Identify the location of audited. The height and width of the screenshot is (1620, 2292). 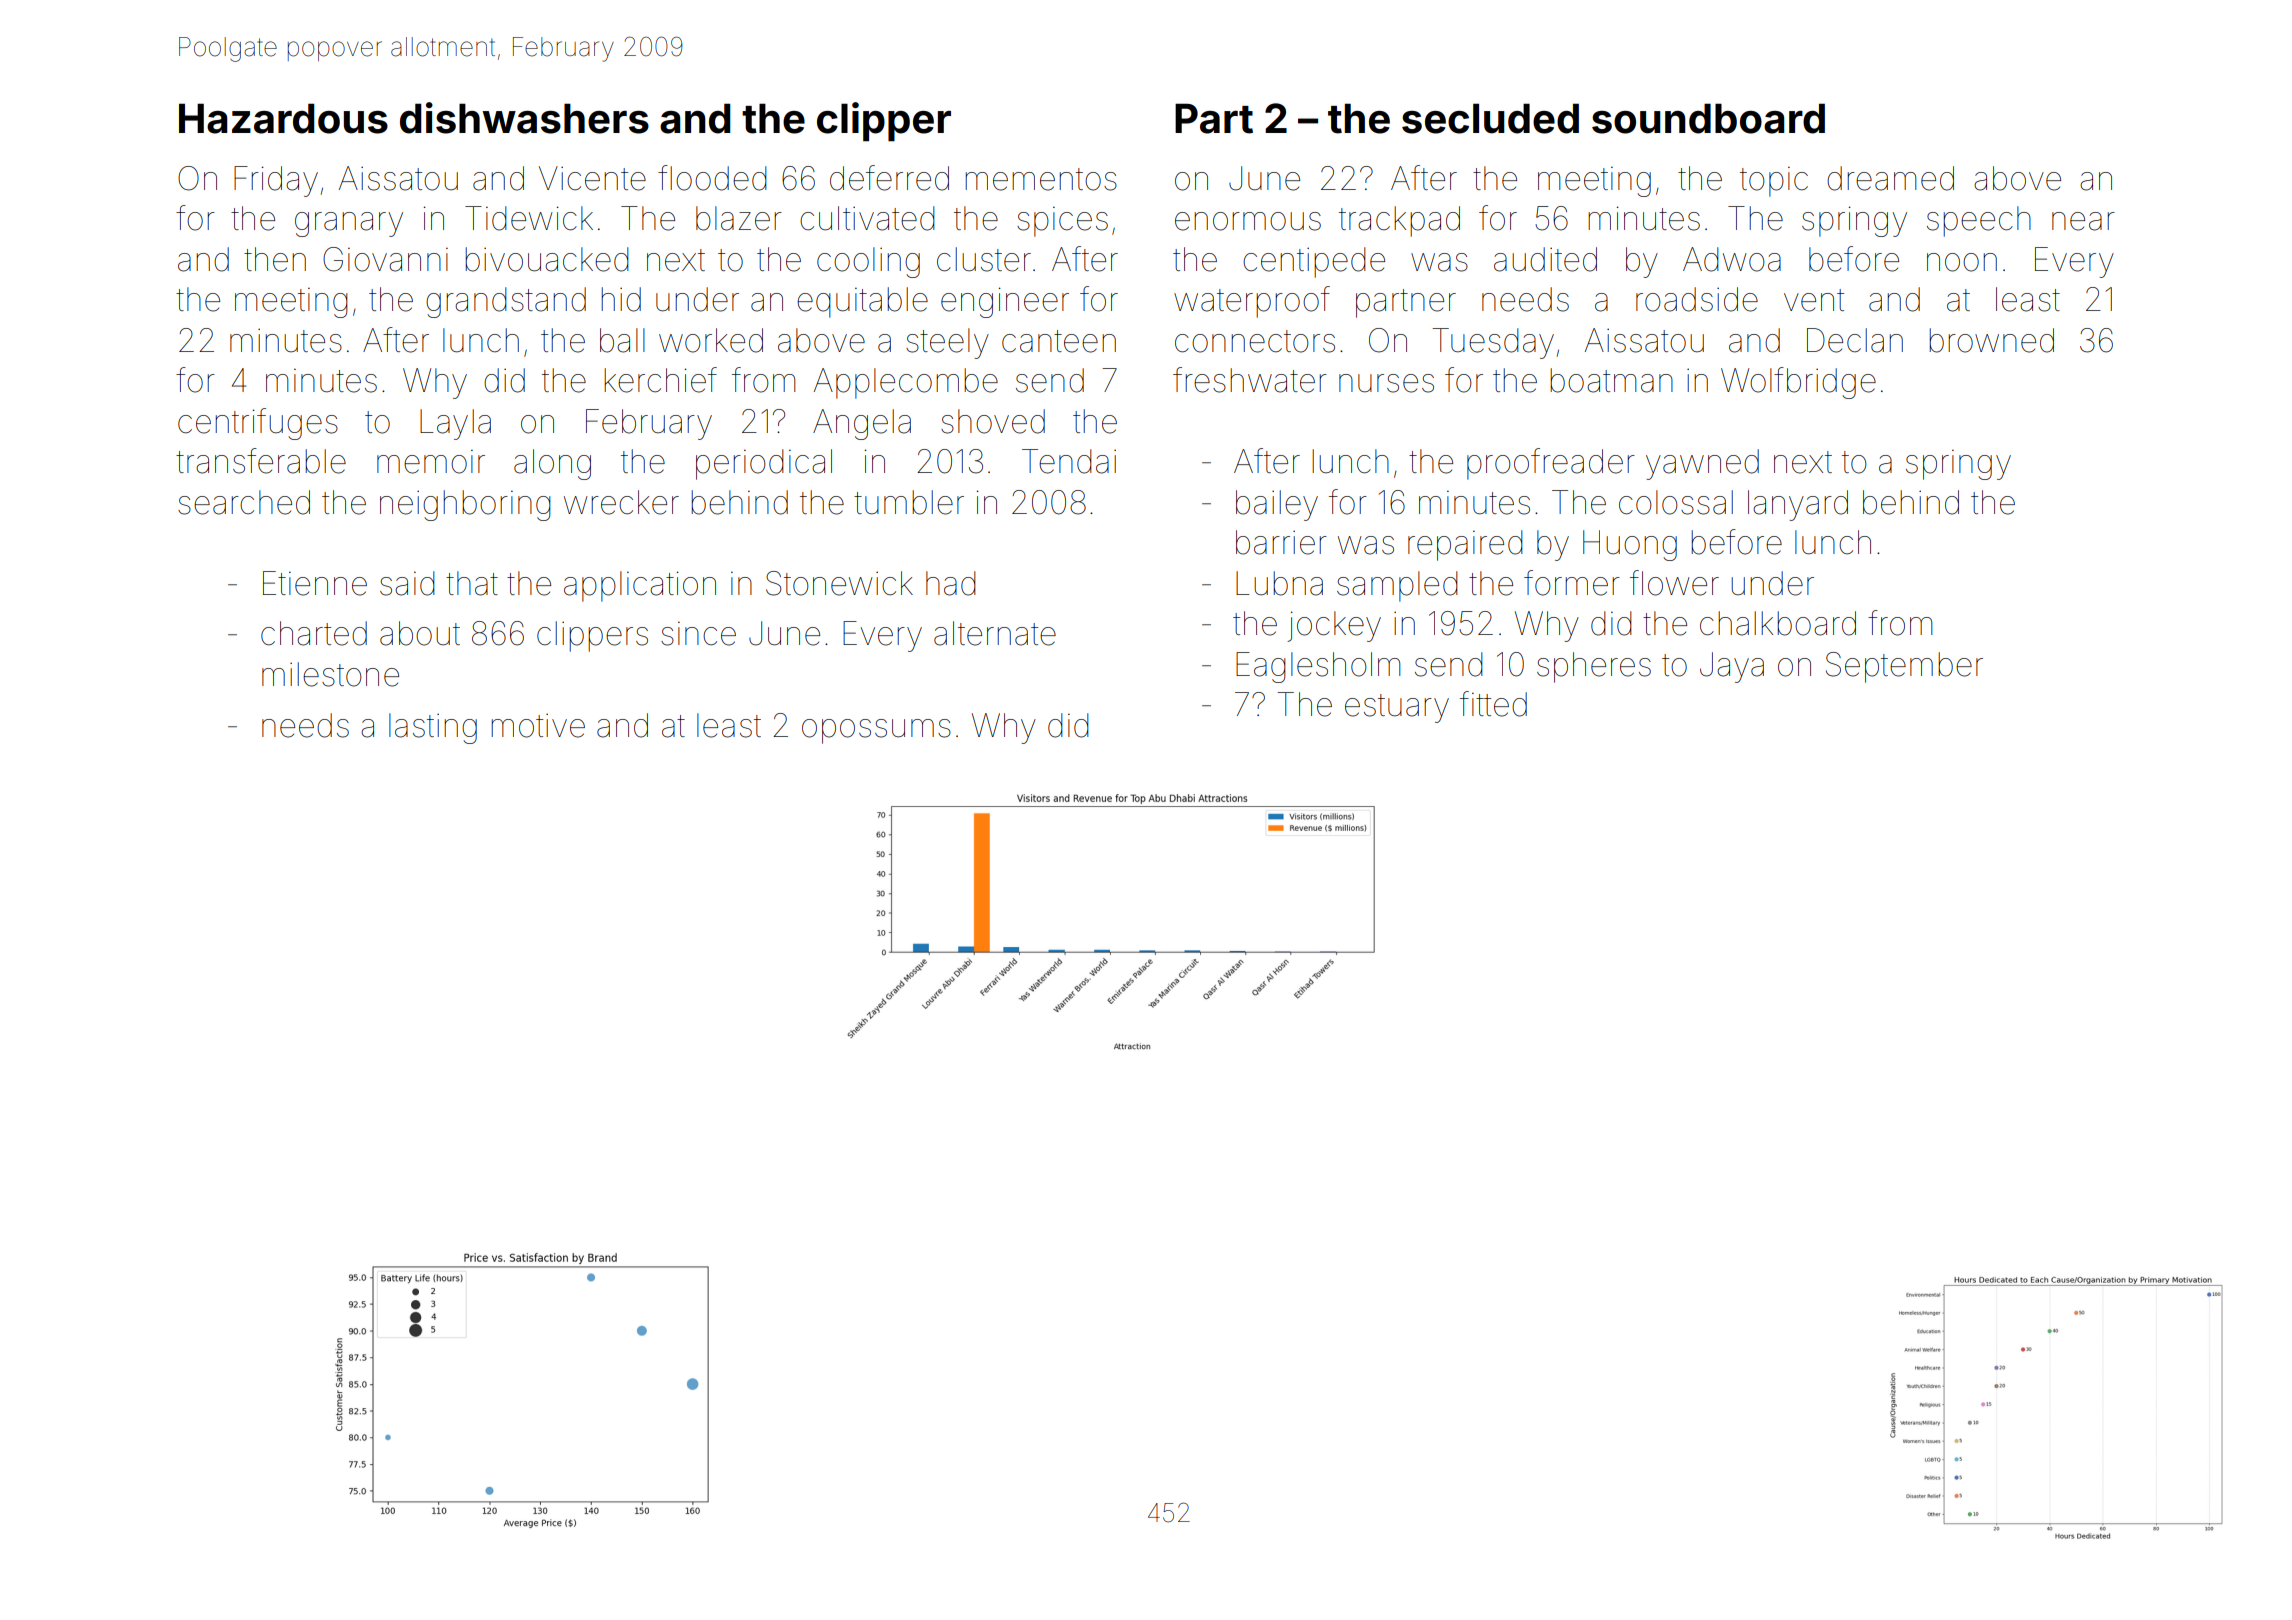
(1545, 259).
